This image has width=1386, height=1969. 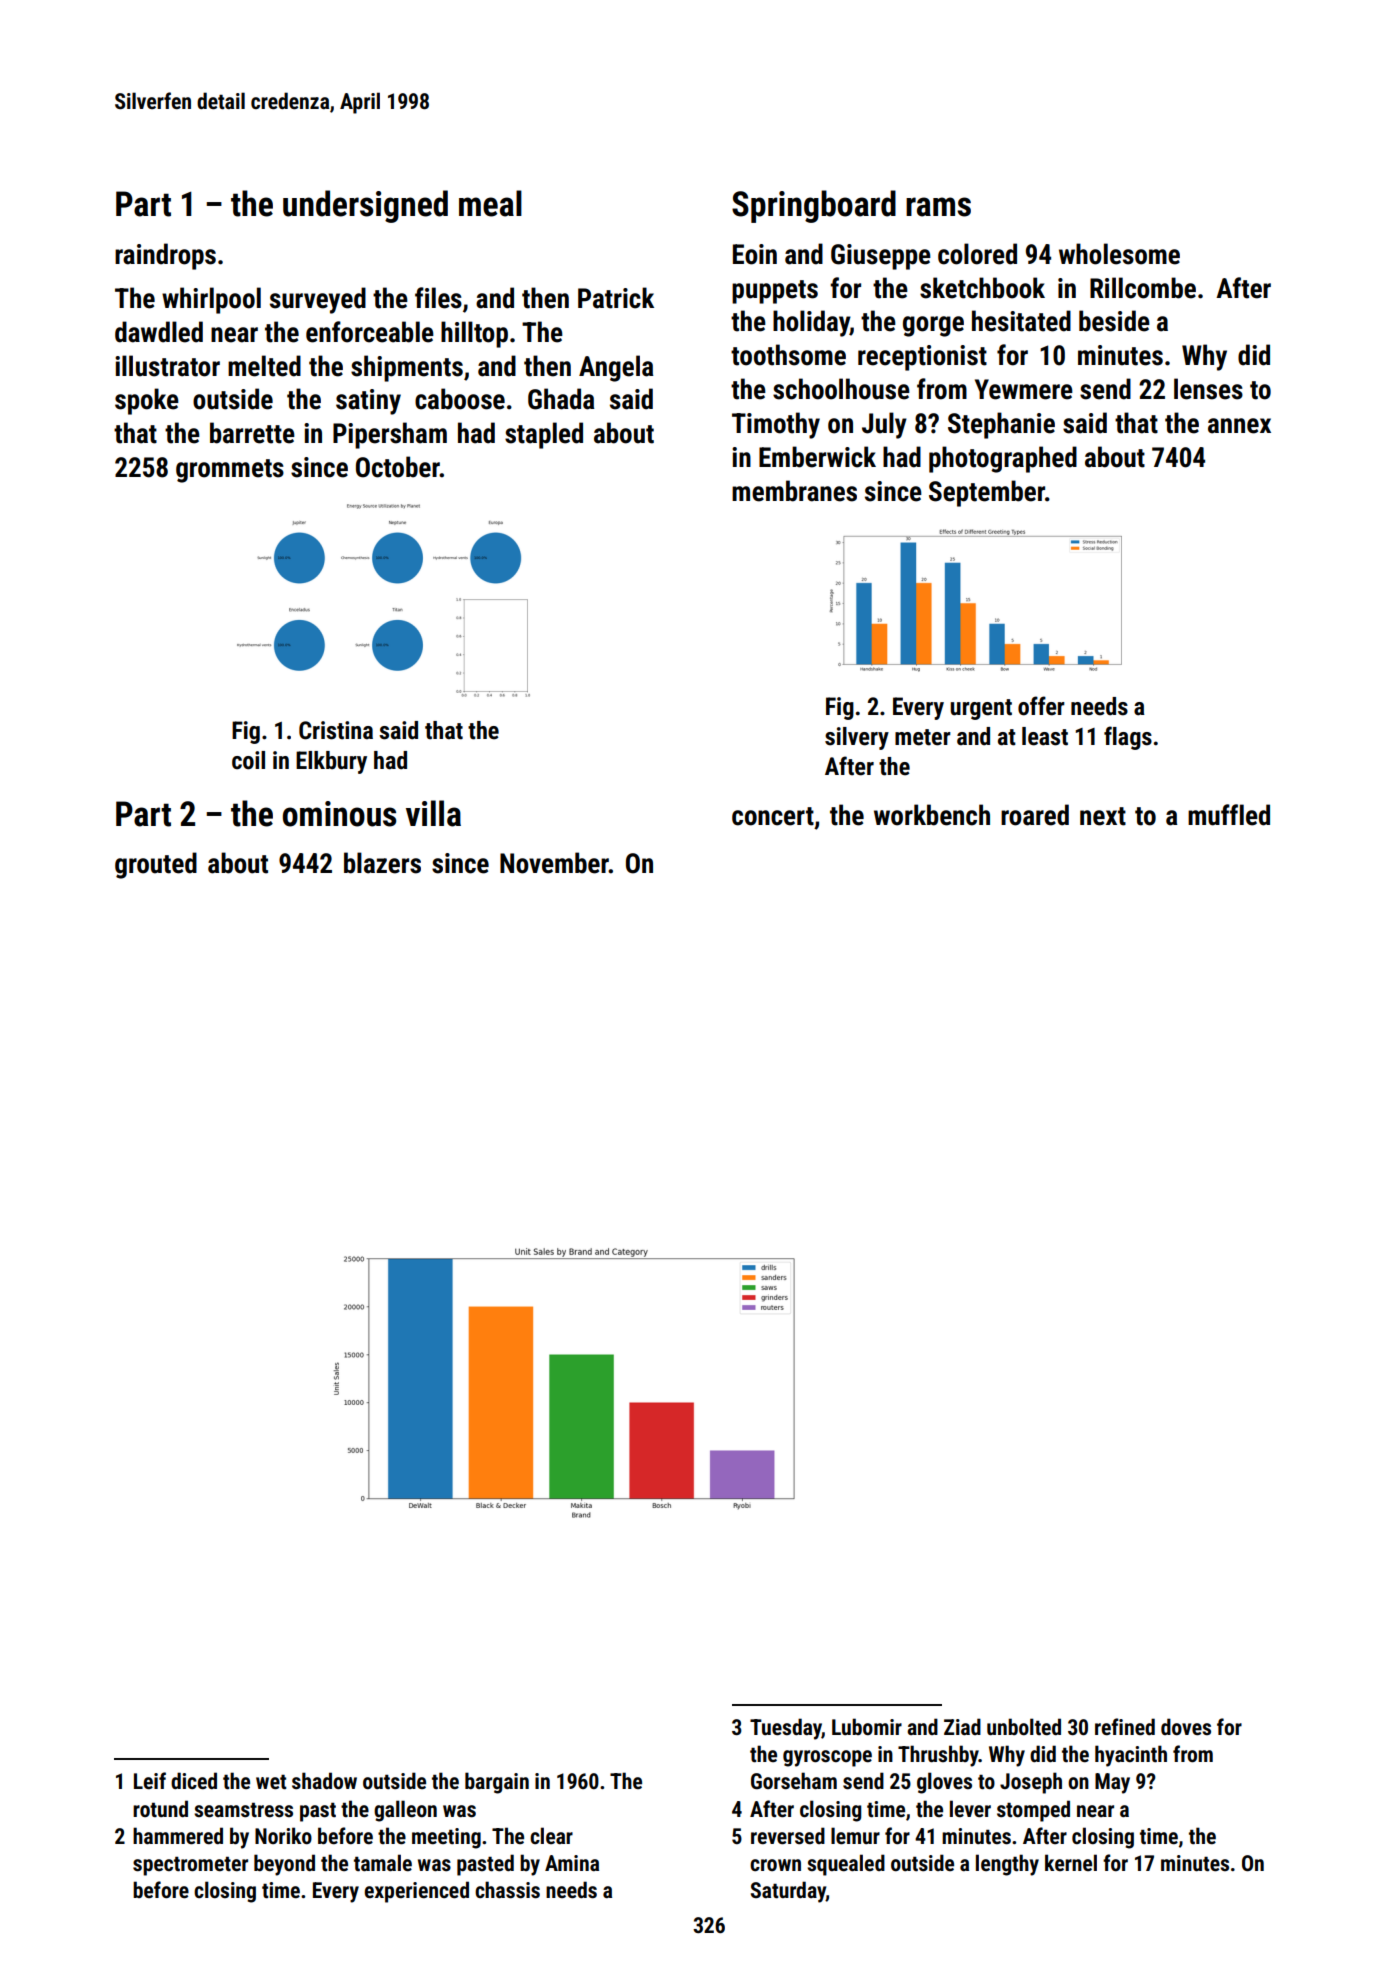 I want to click on dawdled, so click(x=159, y=332).
